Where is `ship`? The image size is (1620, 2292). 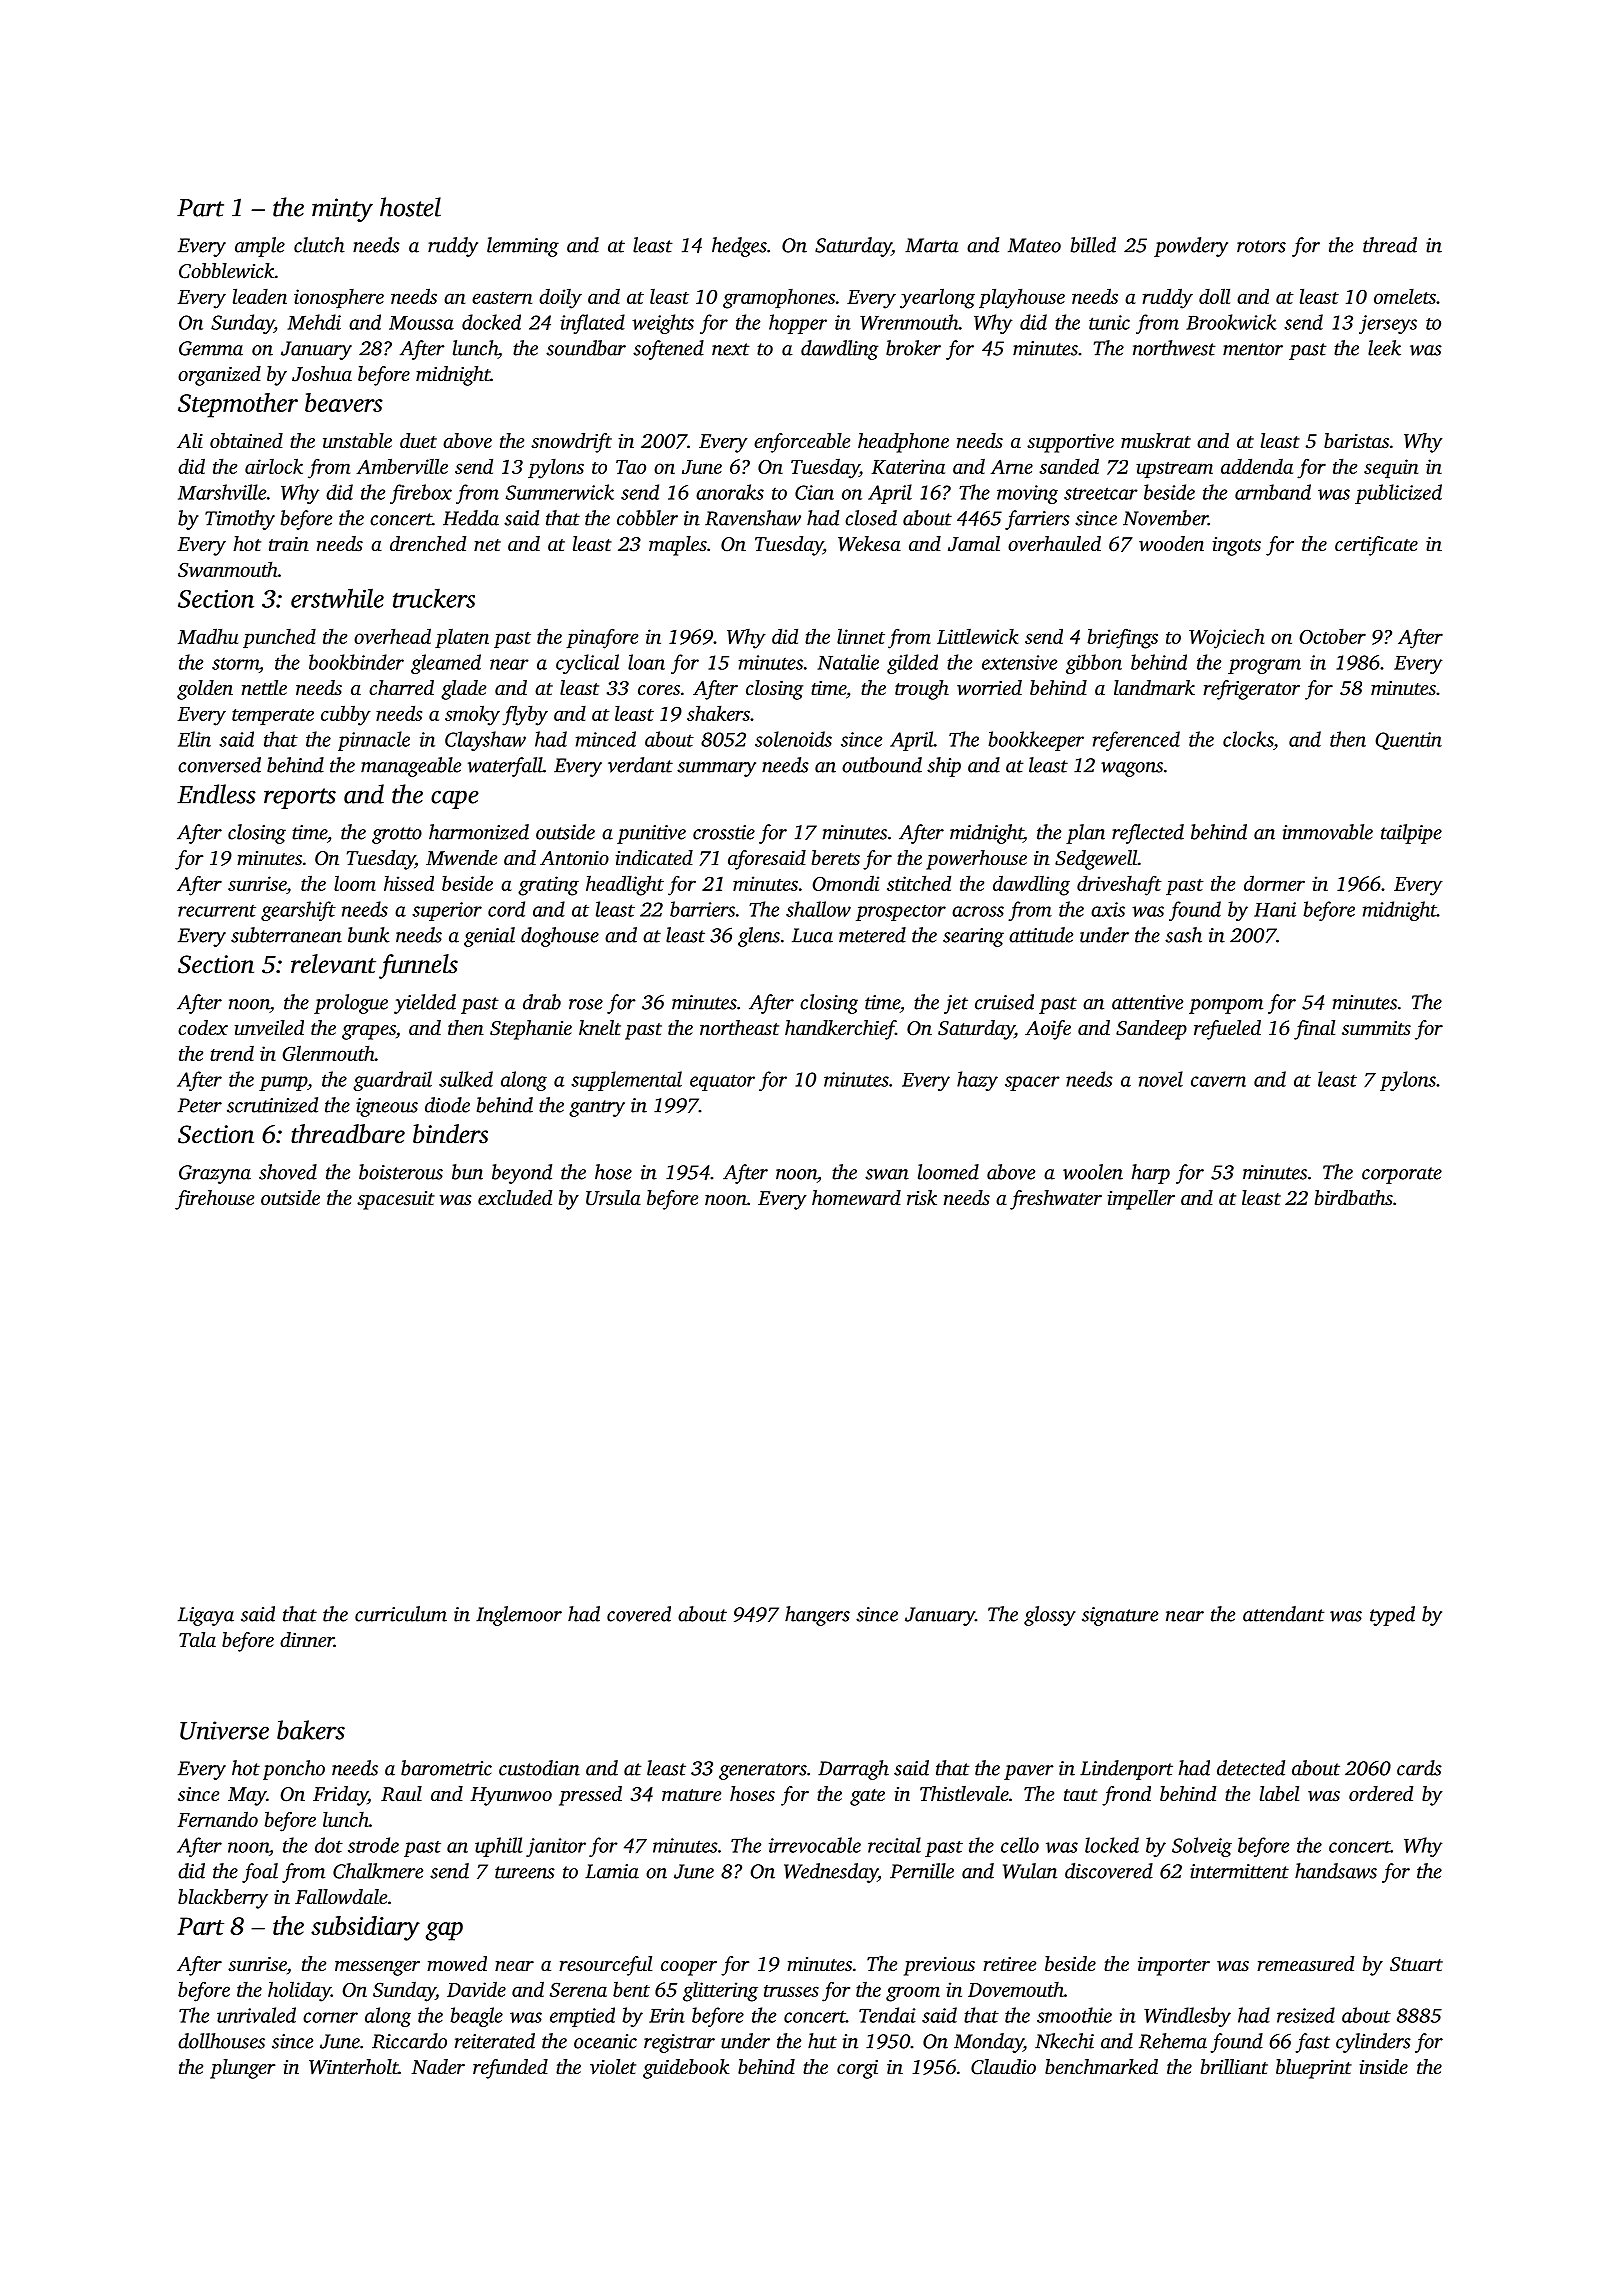 ship is located at coordinates (944, 767).
